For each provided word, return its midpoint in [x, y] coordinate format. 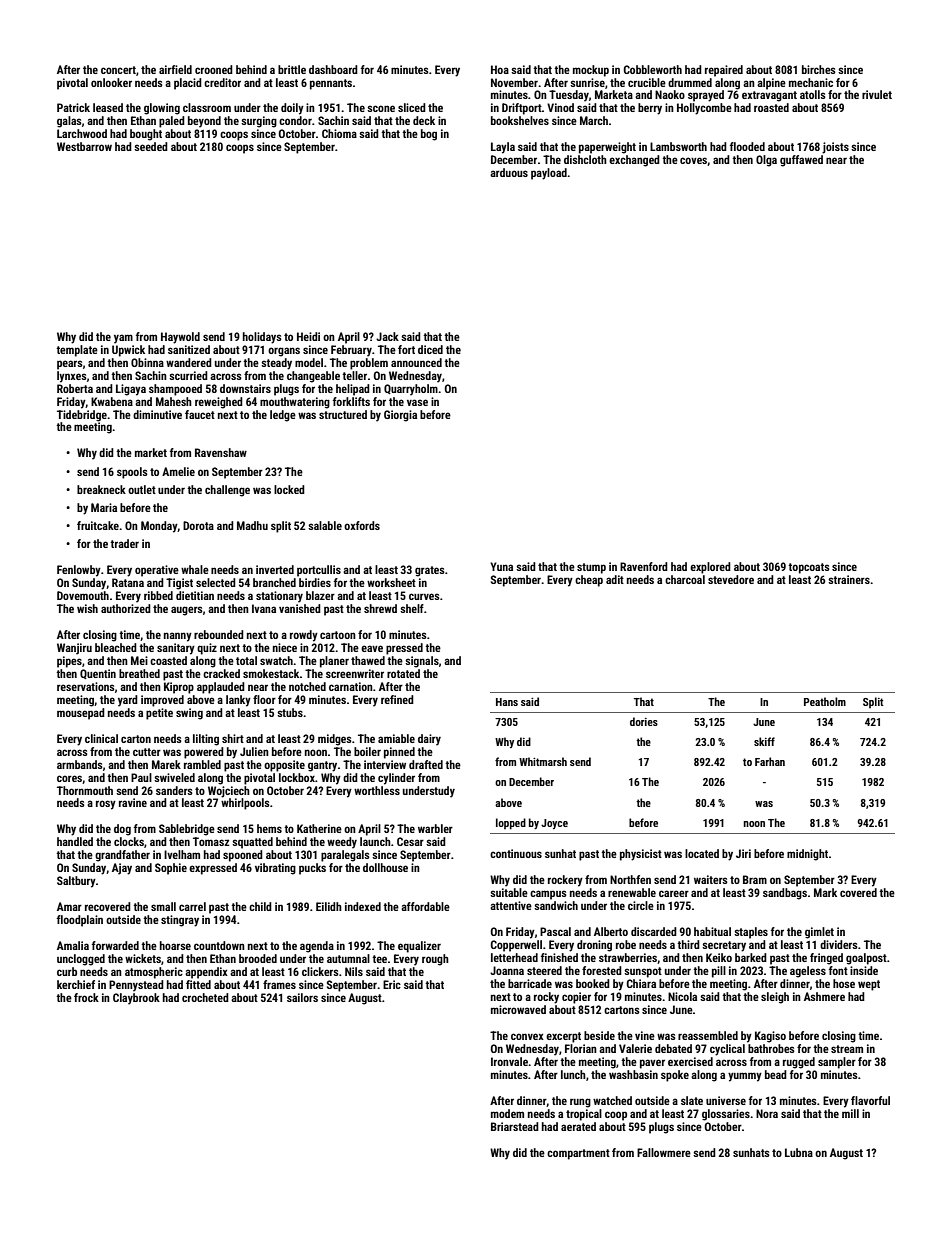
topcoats [809, 568]
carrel [192, 906]
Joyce [554, 824]
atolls [813, 94]
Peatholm [825, 701]
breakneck [101, 489]
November [514, 82]
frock [86, 997]
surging [259, 122]
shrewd [380, 608]
